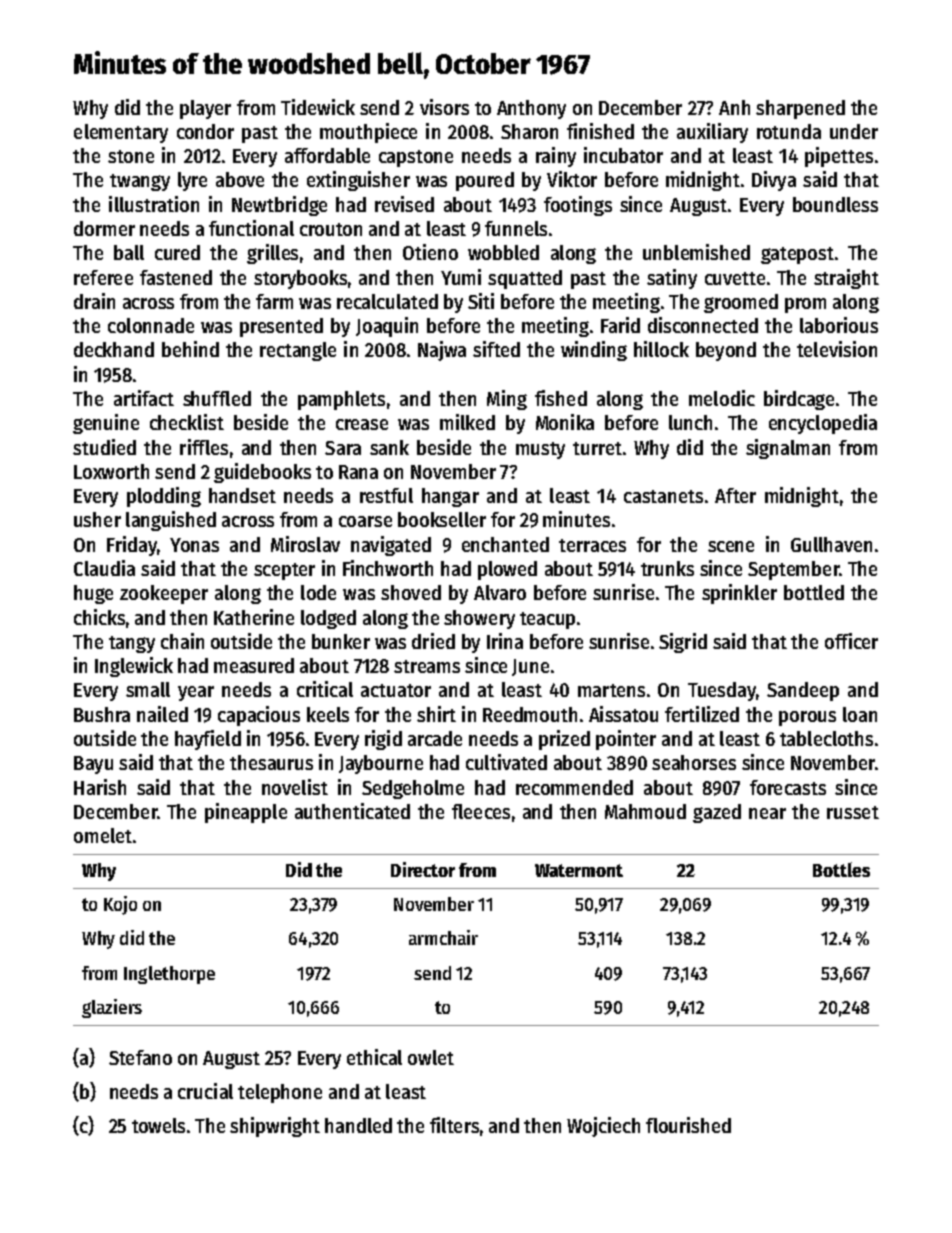 The image size is (952, 1233). I want to click on Director, so click(423, 869).
